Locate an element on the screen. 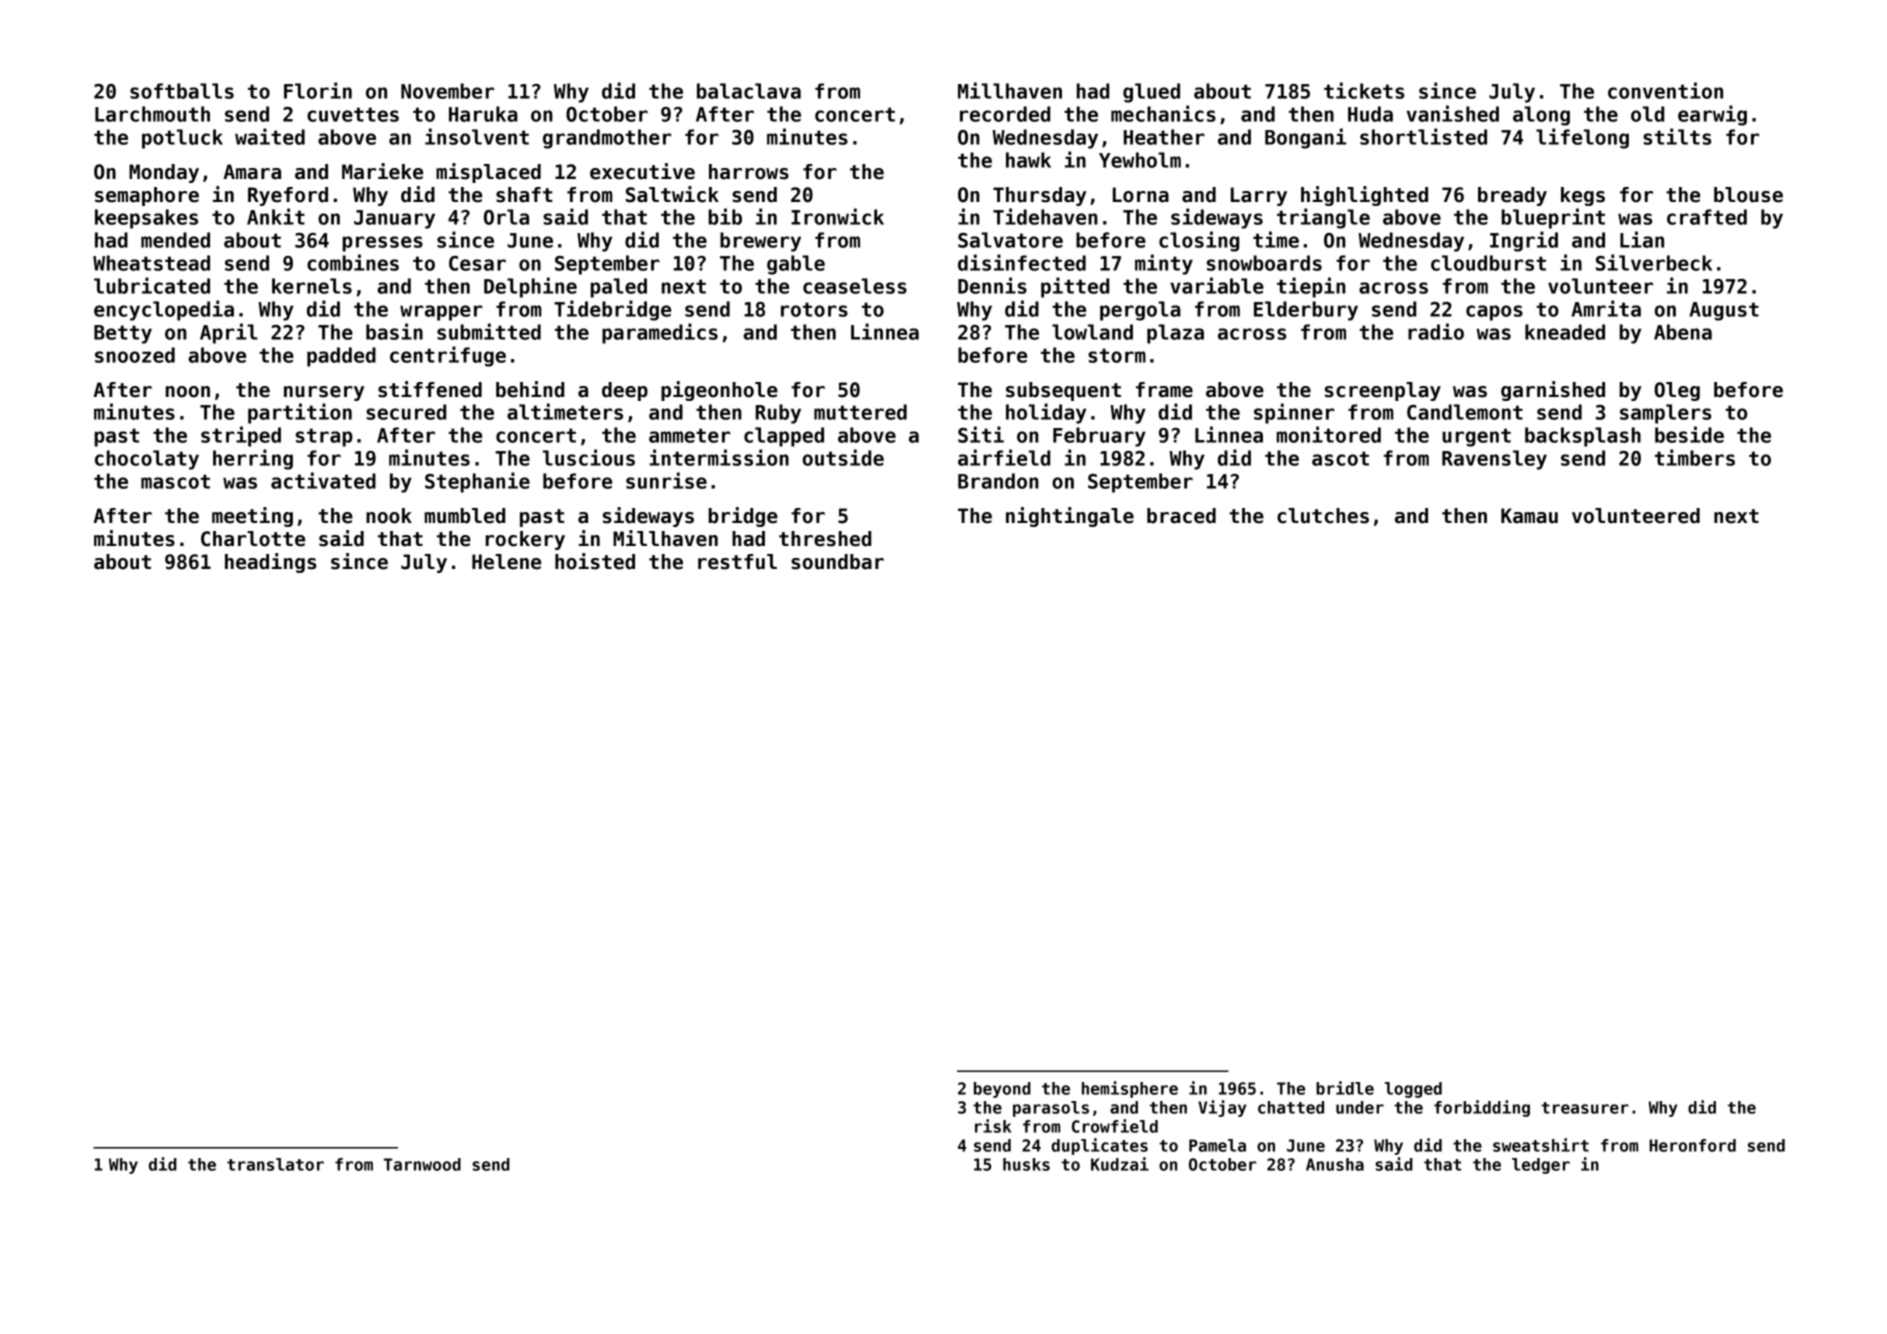 The width and height of the screenshot is (1887, 1334). clutches is located at coordinates (1323, 516).
